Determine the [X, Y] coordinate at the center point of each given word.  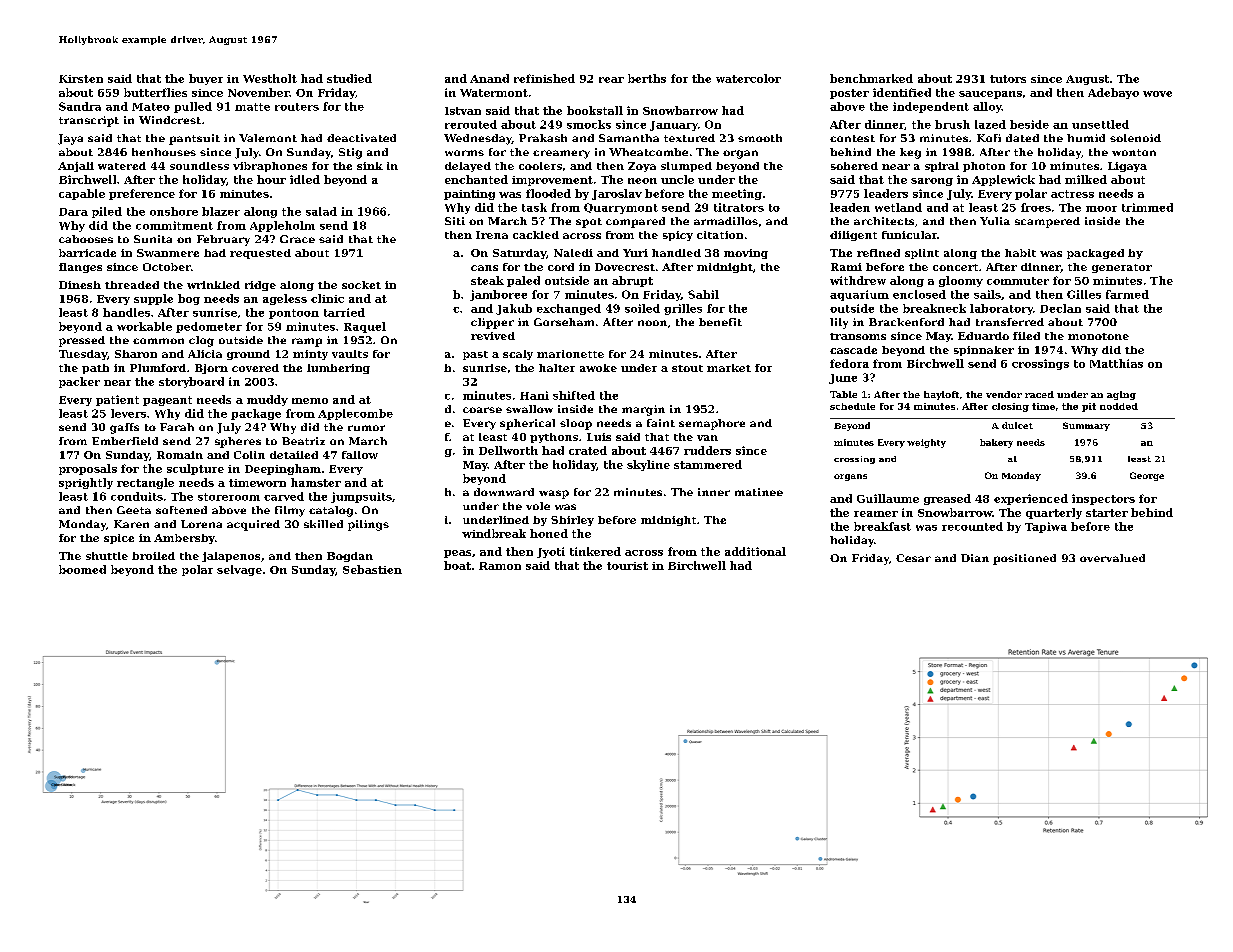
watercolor [748, 78]
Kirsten [81, 79]
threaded [132, 285]
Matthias [1116, 363]
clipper [492, 323]
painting [469, 195]
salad [321, 211]
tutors [1008, 79]
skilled [323, 524]
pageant [167, 401]
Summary [1086, 426]
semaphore [712, 424]
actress [1072, 194]
